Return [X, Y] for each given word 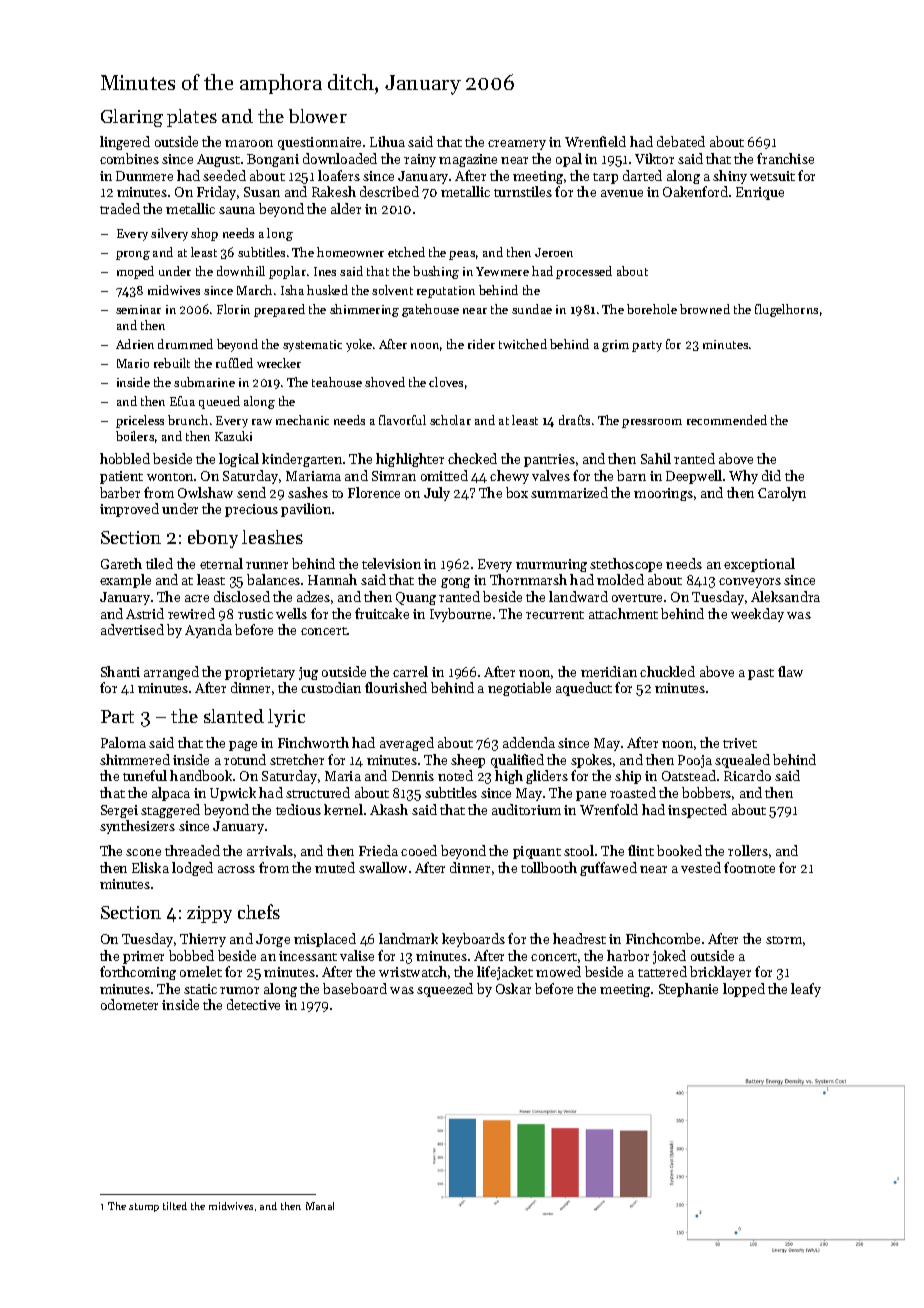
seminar [138, 309]
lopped [744, 990]
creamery [517, 145]
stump [144, 1207]
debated [681, 141]
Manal [320, 1206]
